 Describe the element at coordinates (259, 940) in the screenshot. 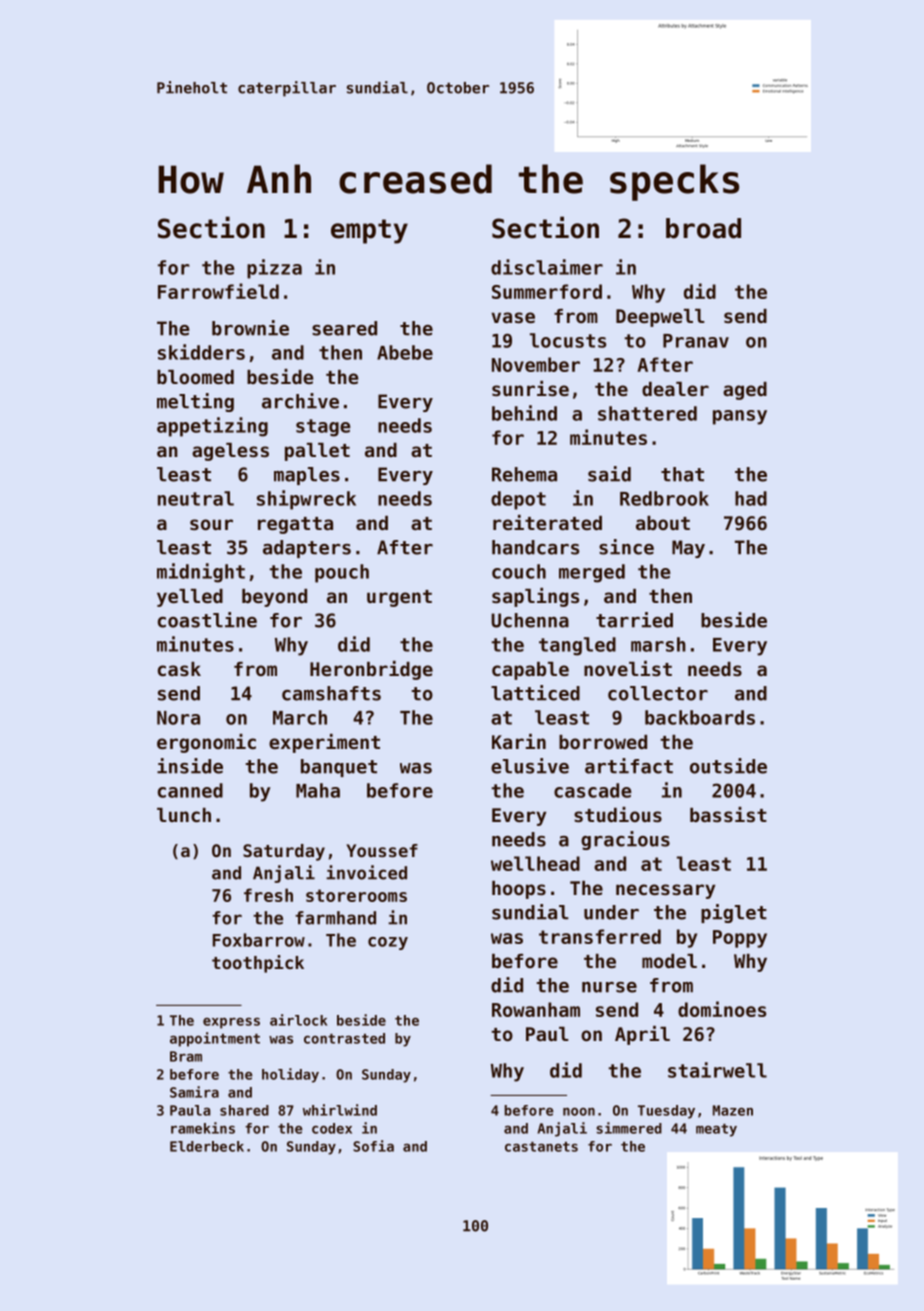

I see `Foxbarrow` at that location.
